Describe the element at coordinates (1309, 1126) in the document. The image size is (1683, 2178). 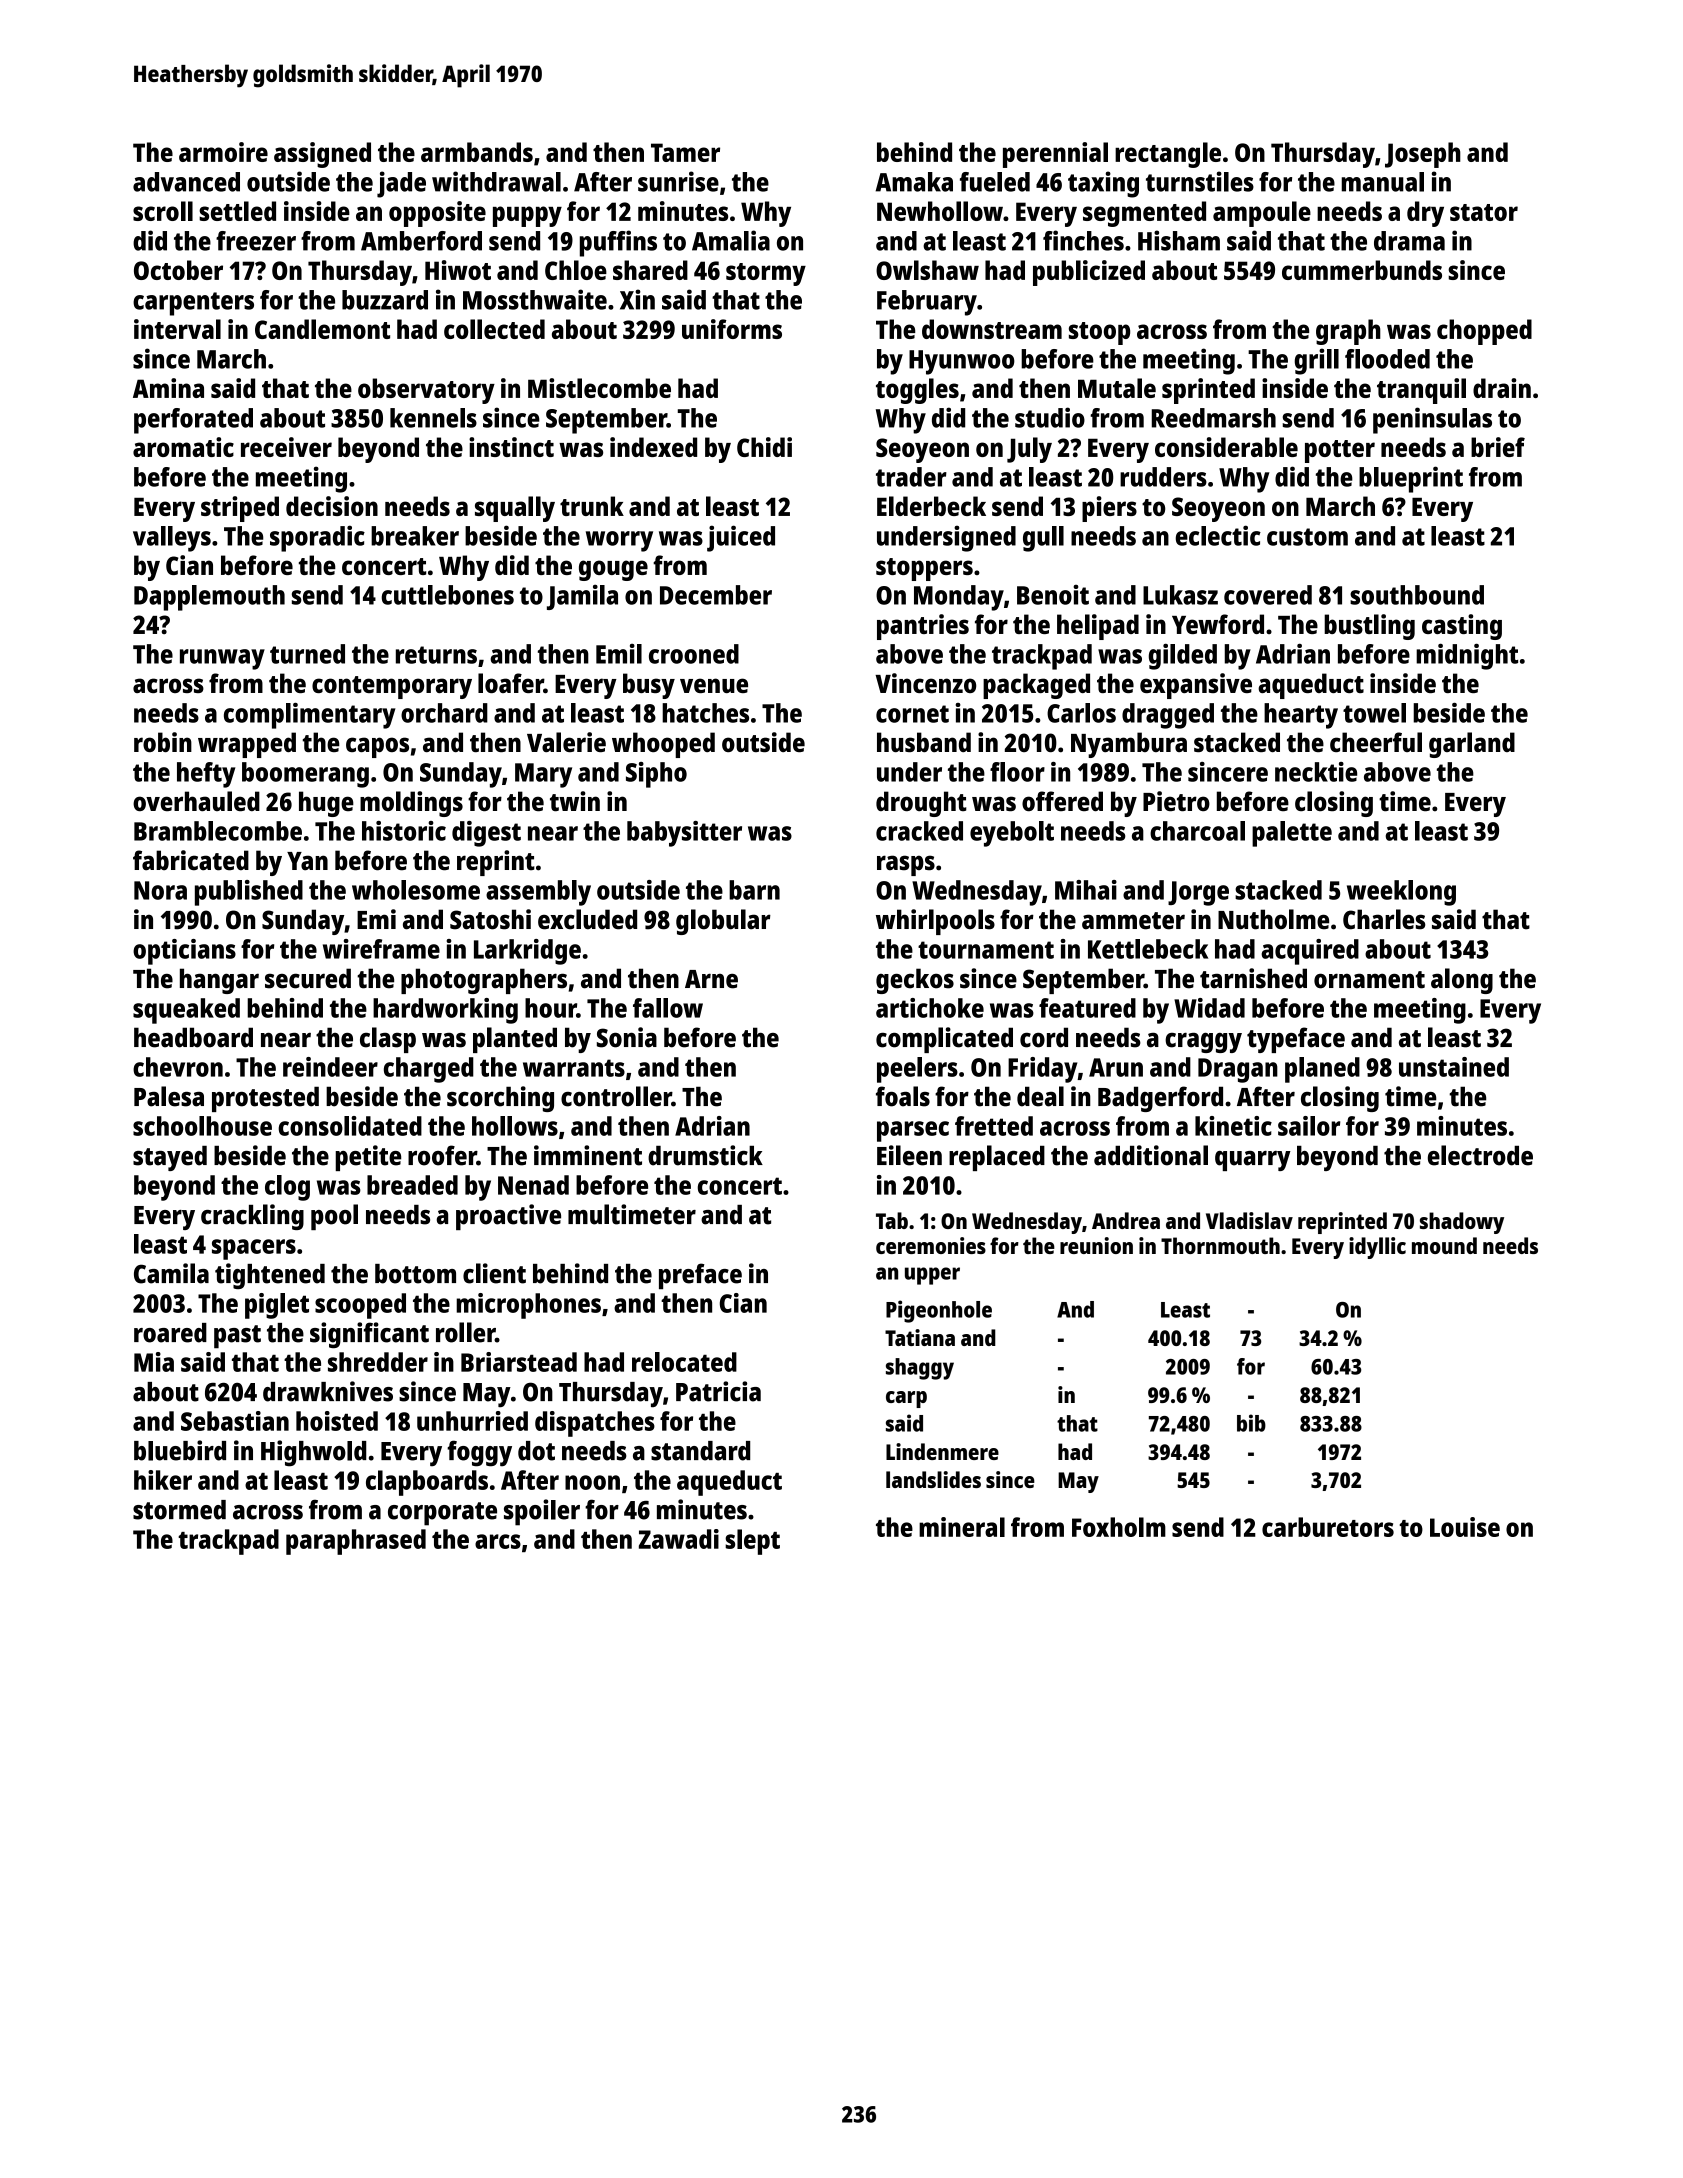
I see `sailor` at that location.
